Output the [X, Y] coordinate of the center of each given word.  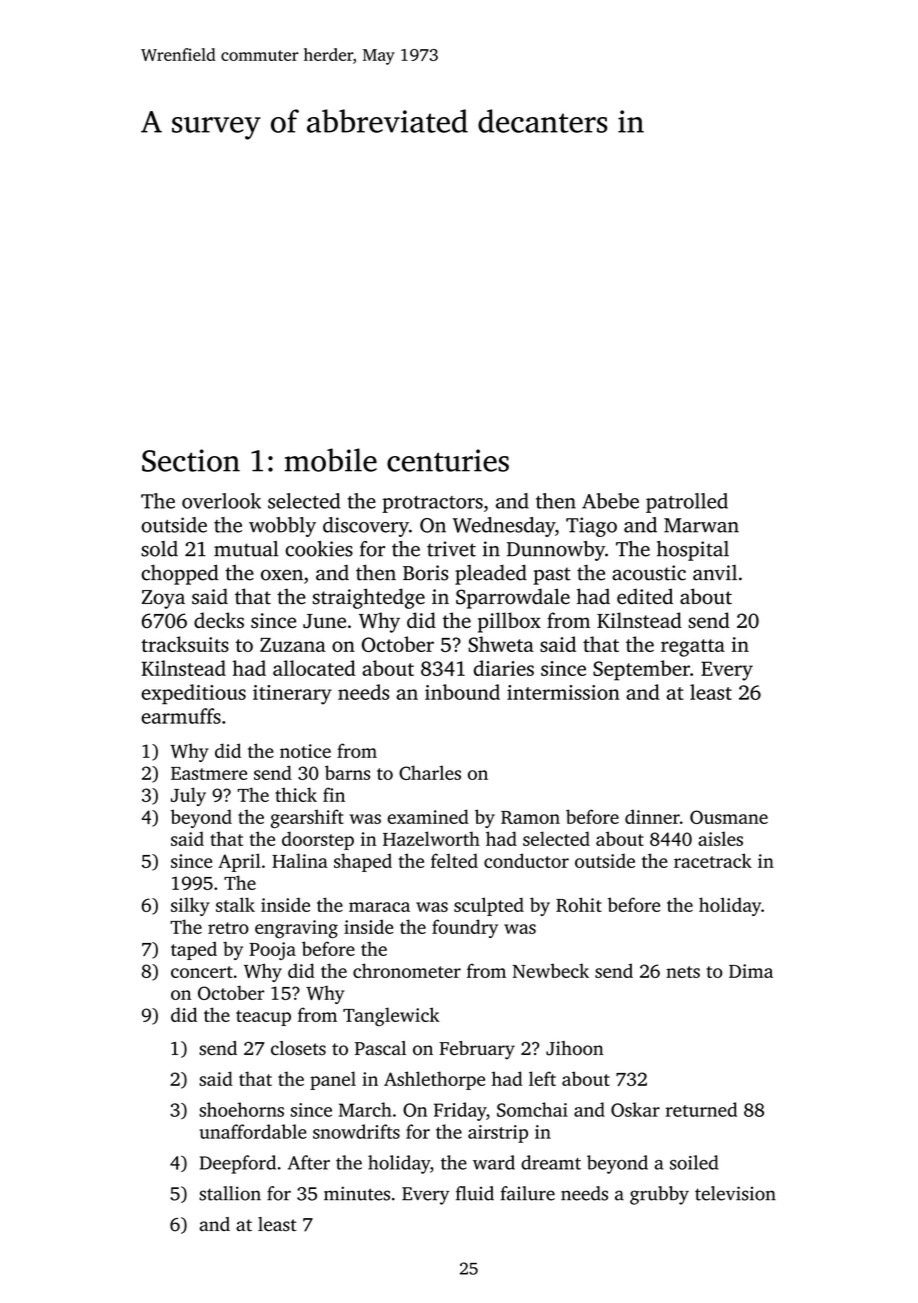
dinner [652, 816]
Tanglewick [391, 1016]
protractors [432, 504]
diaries [504, 668]
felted [454, 860]
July [188, 796]
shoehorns [241, 1109]
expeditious [193, 694]
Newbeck [550, 970]
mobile [330, 460]
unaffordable [253, 1131]
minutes [357, 1193]
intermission [563, 692]
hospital [693, 551]
